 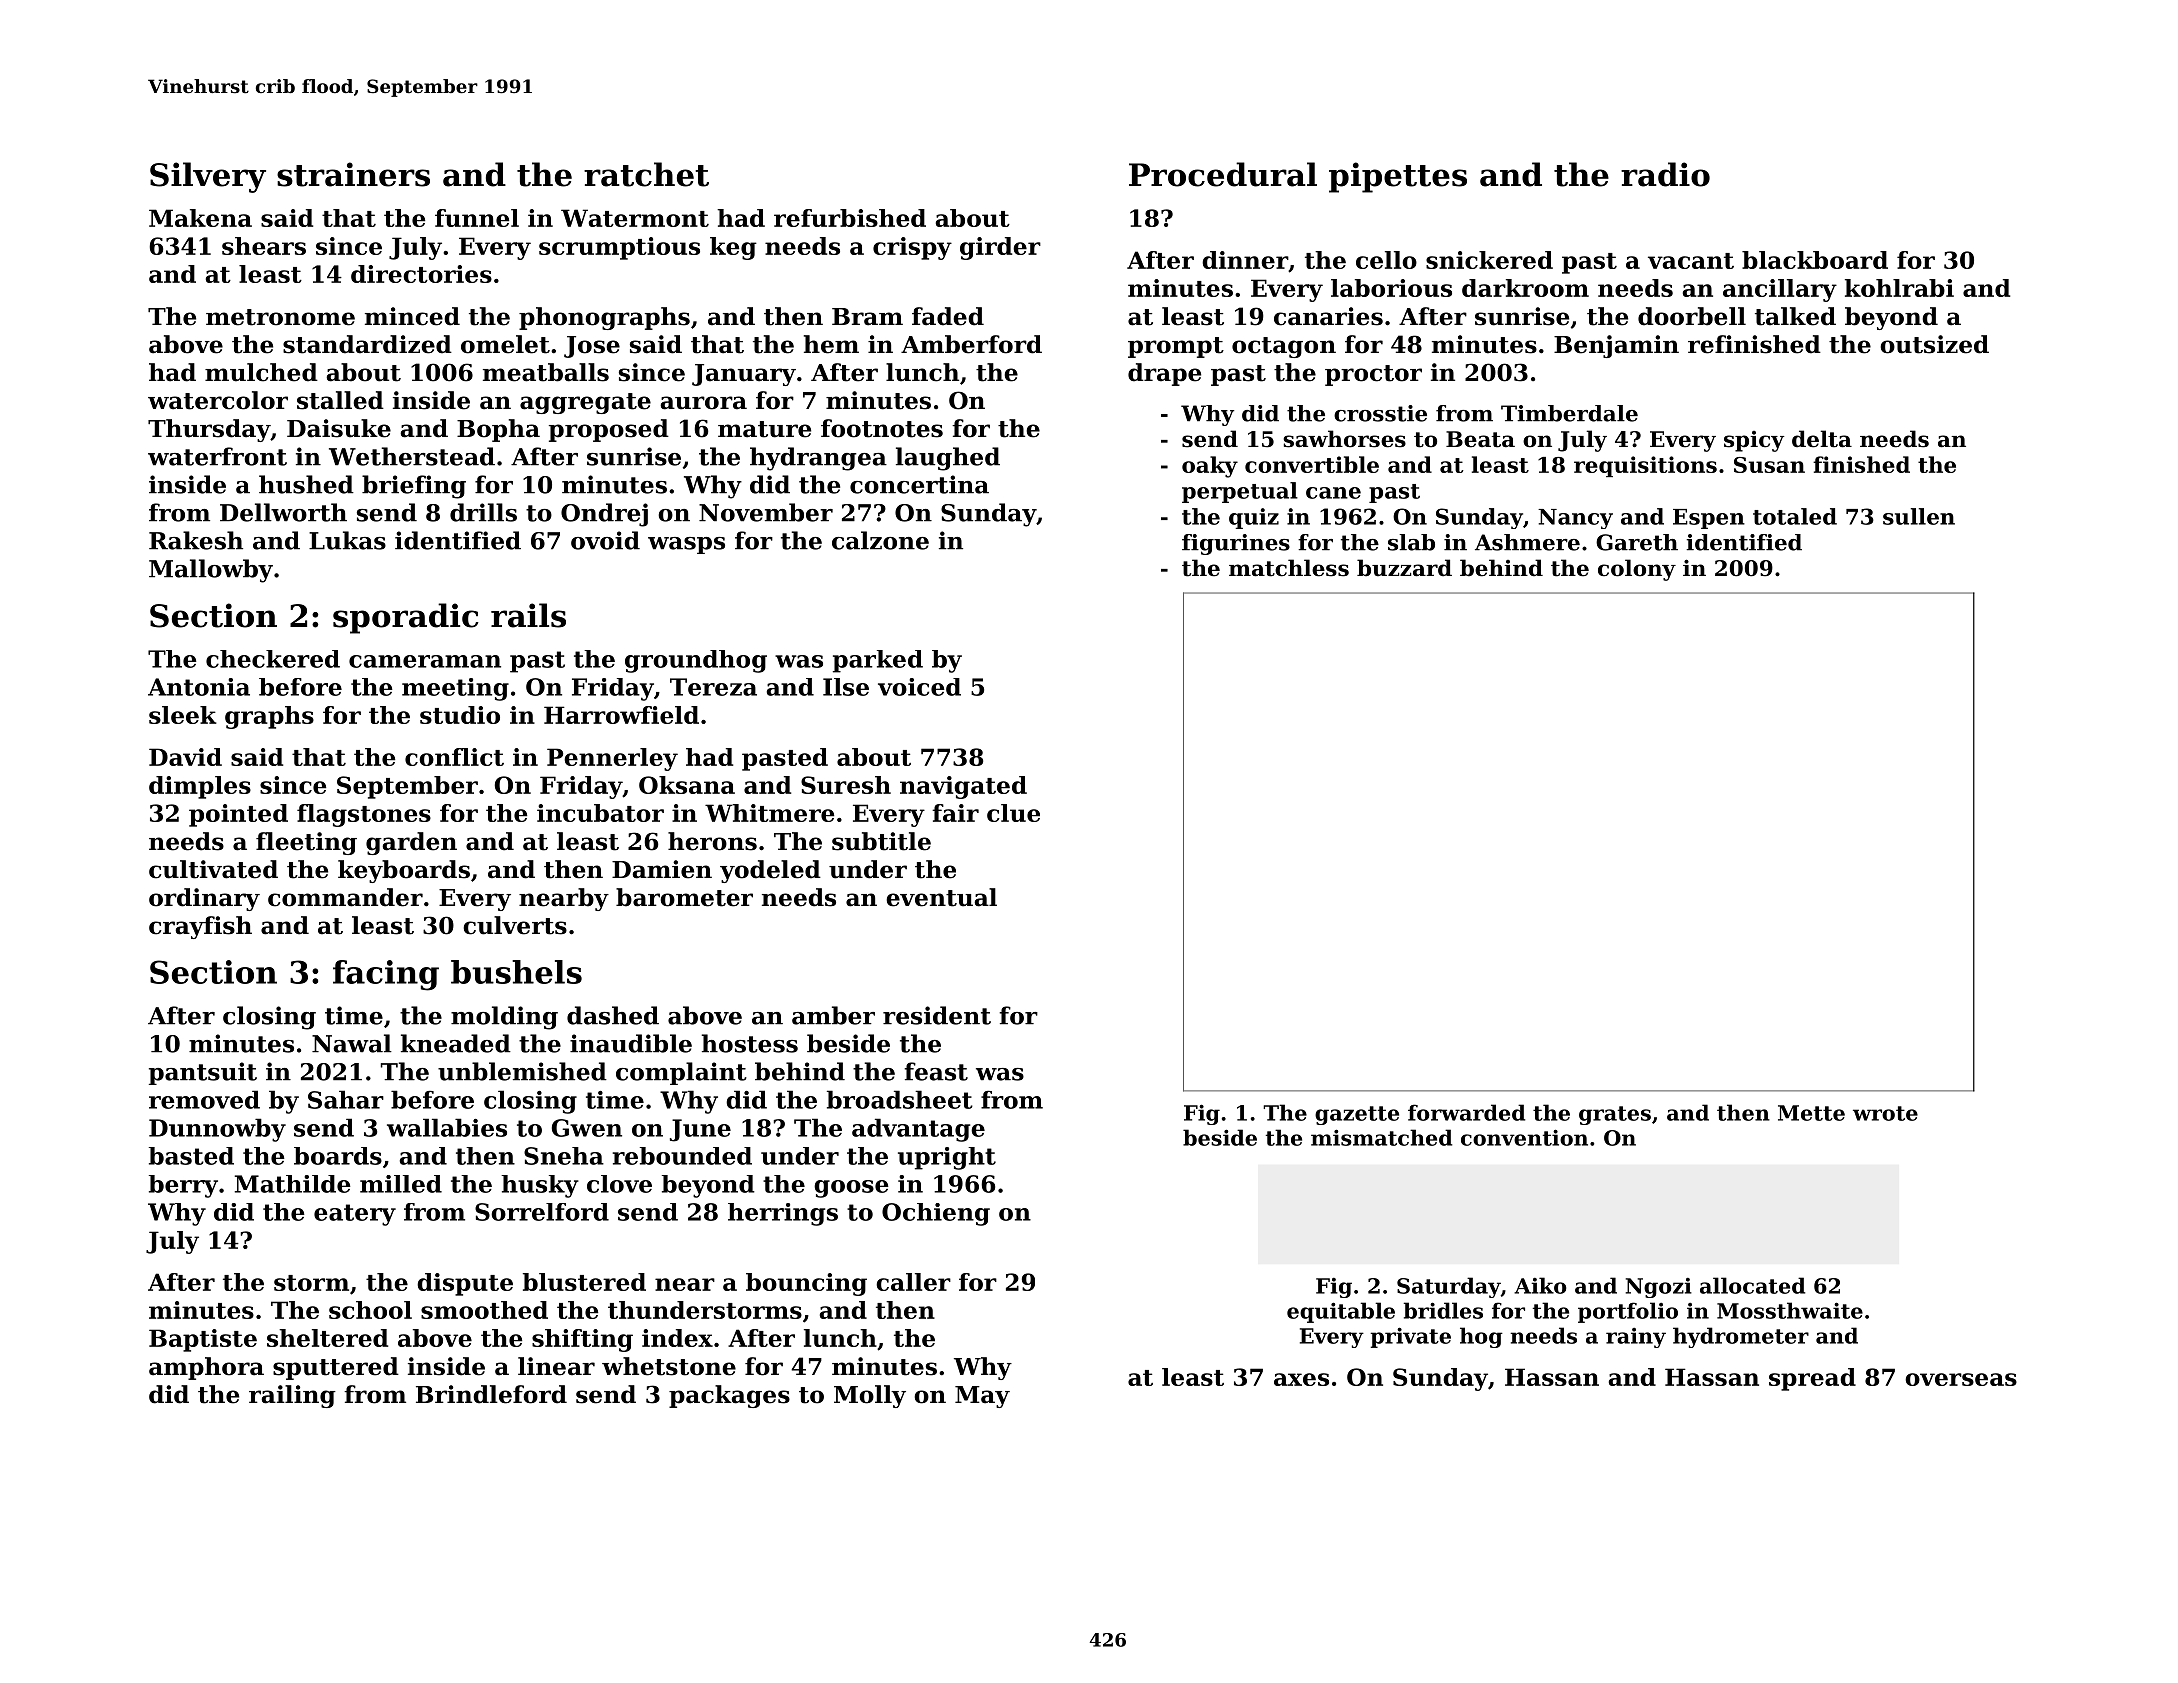 What do you see at coordinates (352, 1043) in the document?
I see `Nawal` at bounding box center [352, 1043].
